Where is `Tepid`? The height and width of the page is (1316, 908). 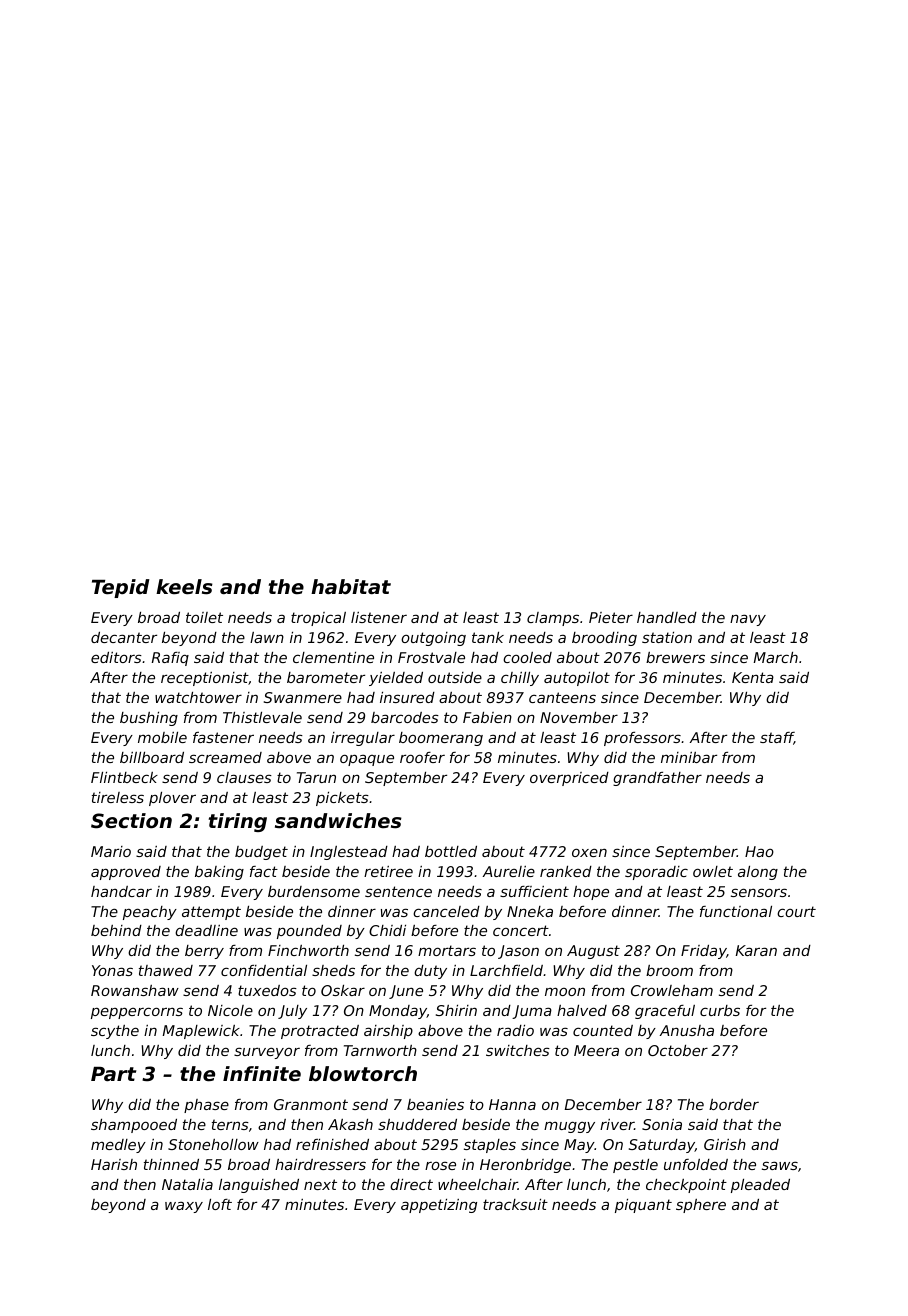
Tepid is located at coordinates (121, 588).
